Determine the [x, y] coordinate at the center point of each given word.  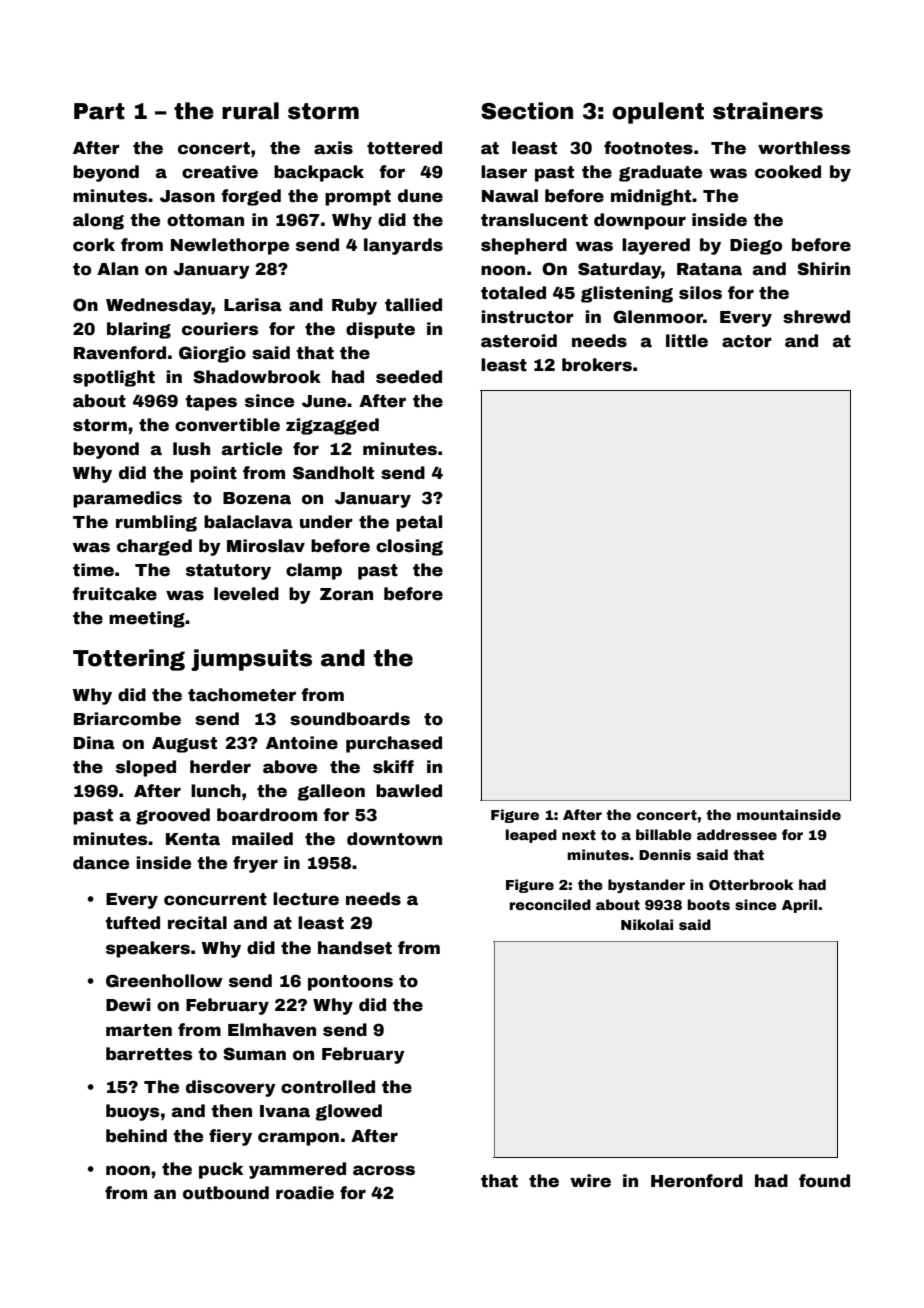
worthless [804, 148]
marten [139, 1030]
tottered [404, 148]
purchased [394, 744]
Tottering [129, 660]
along [98, 221]
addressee [737, 834]
